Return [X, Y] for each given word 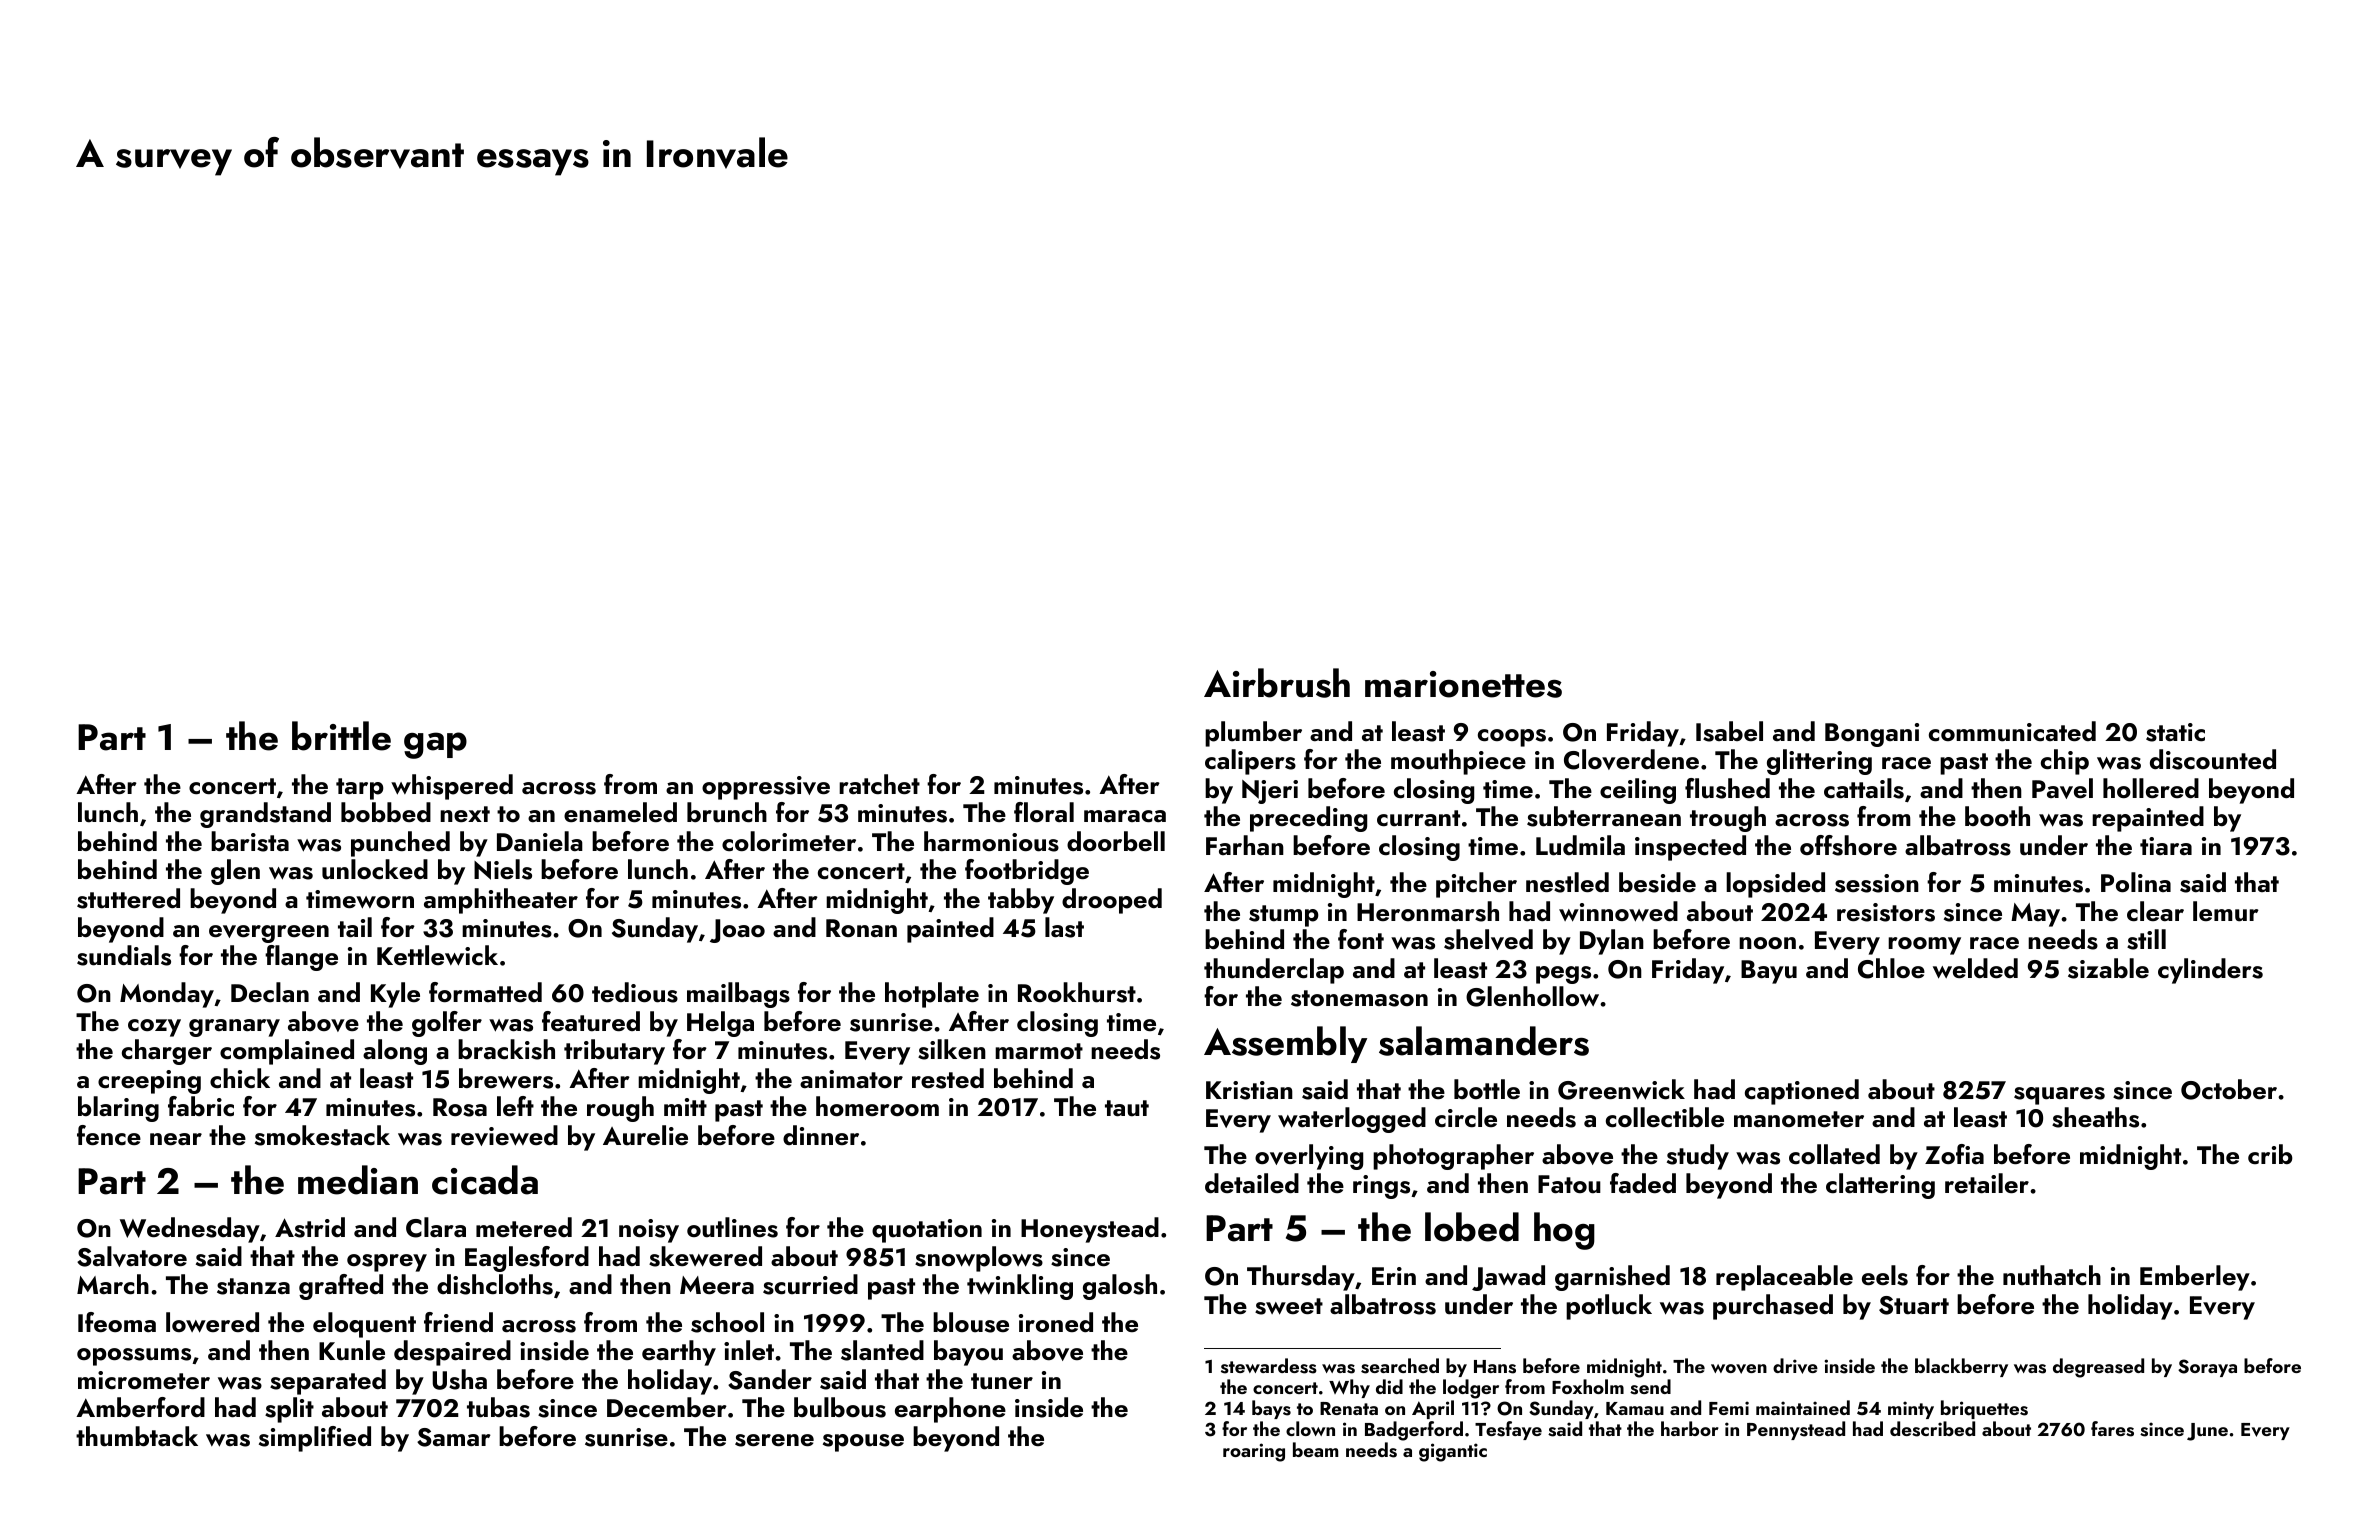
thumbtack [137, 1436]
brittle [341, 736]
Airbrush [1277, 683]
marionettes [1463, 684]
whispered [452, 787]
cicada [485, 1180]
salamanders [1484, 1041]
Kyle [395, 995]
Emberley [2195, 1278]
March [113, 1284]
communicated [2012, 731]
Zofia [1954, 1154]
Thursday [1301, 1278]
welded [1975, 968]
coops [1512, 738]
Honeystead [1090, 1230]
